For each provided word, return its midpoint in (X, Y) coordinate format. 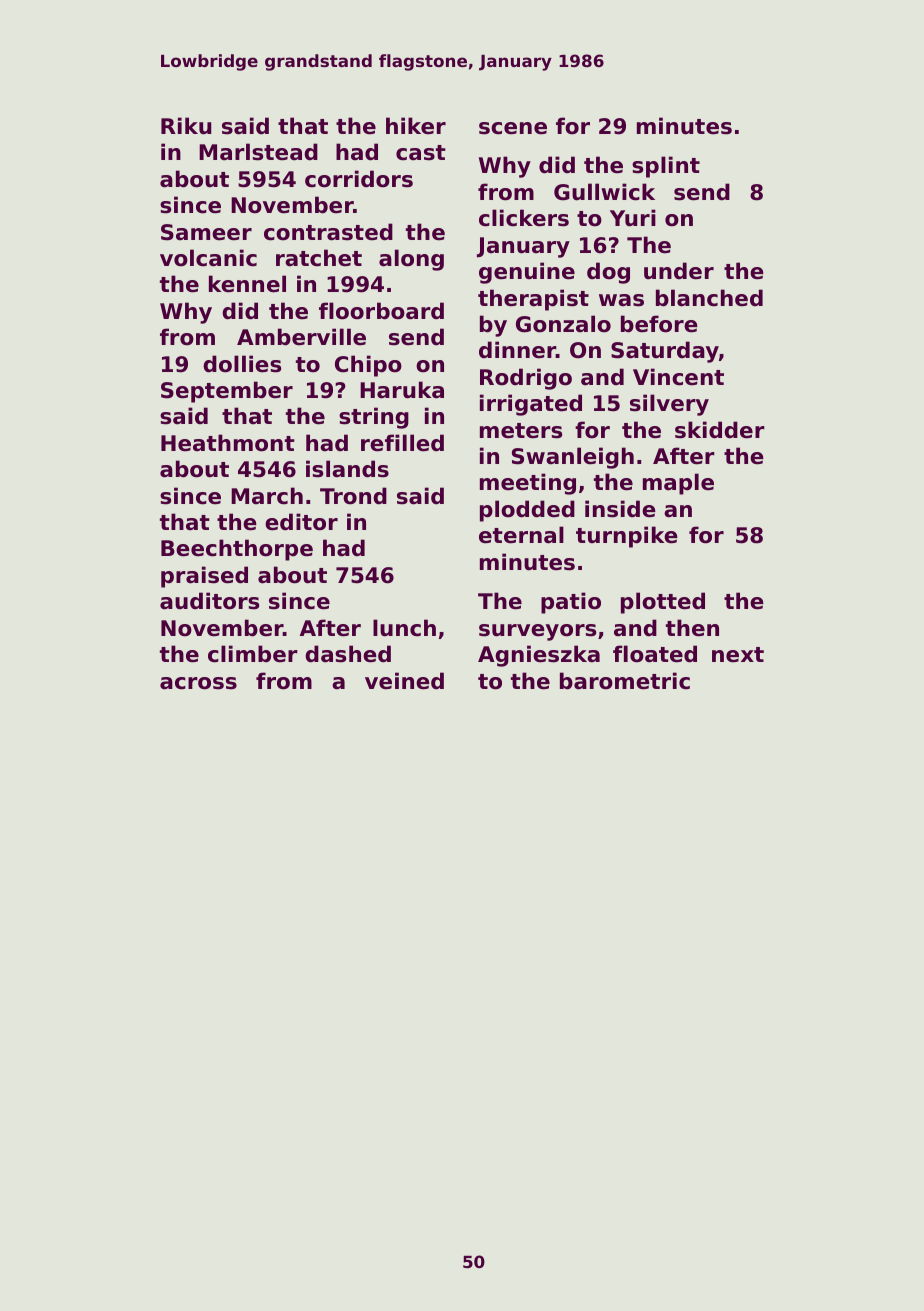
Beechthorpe (237, 550)
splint (666, 167)
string (374, 418)
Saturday (665, 352)
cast (421, 153)
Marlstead (258, 152)
